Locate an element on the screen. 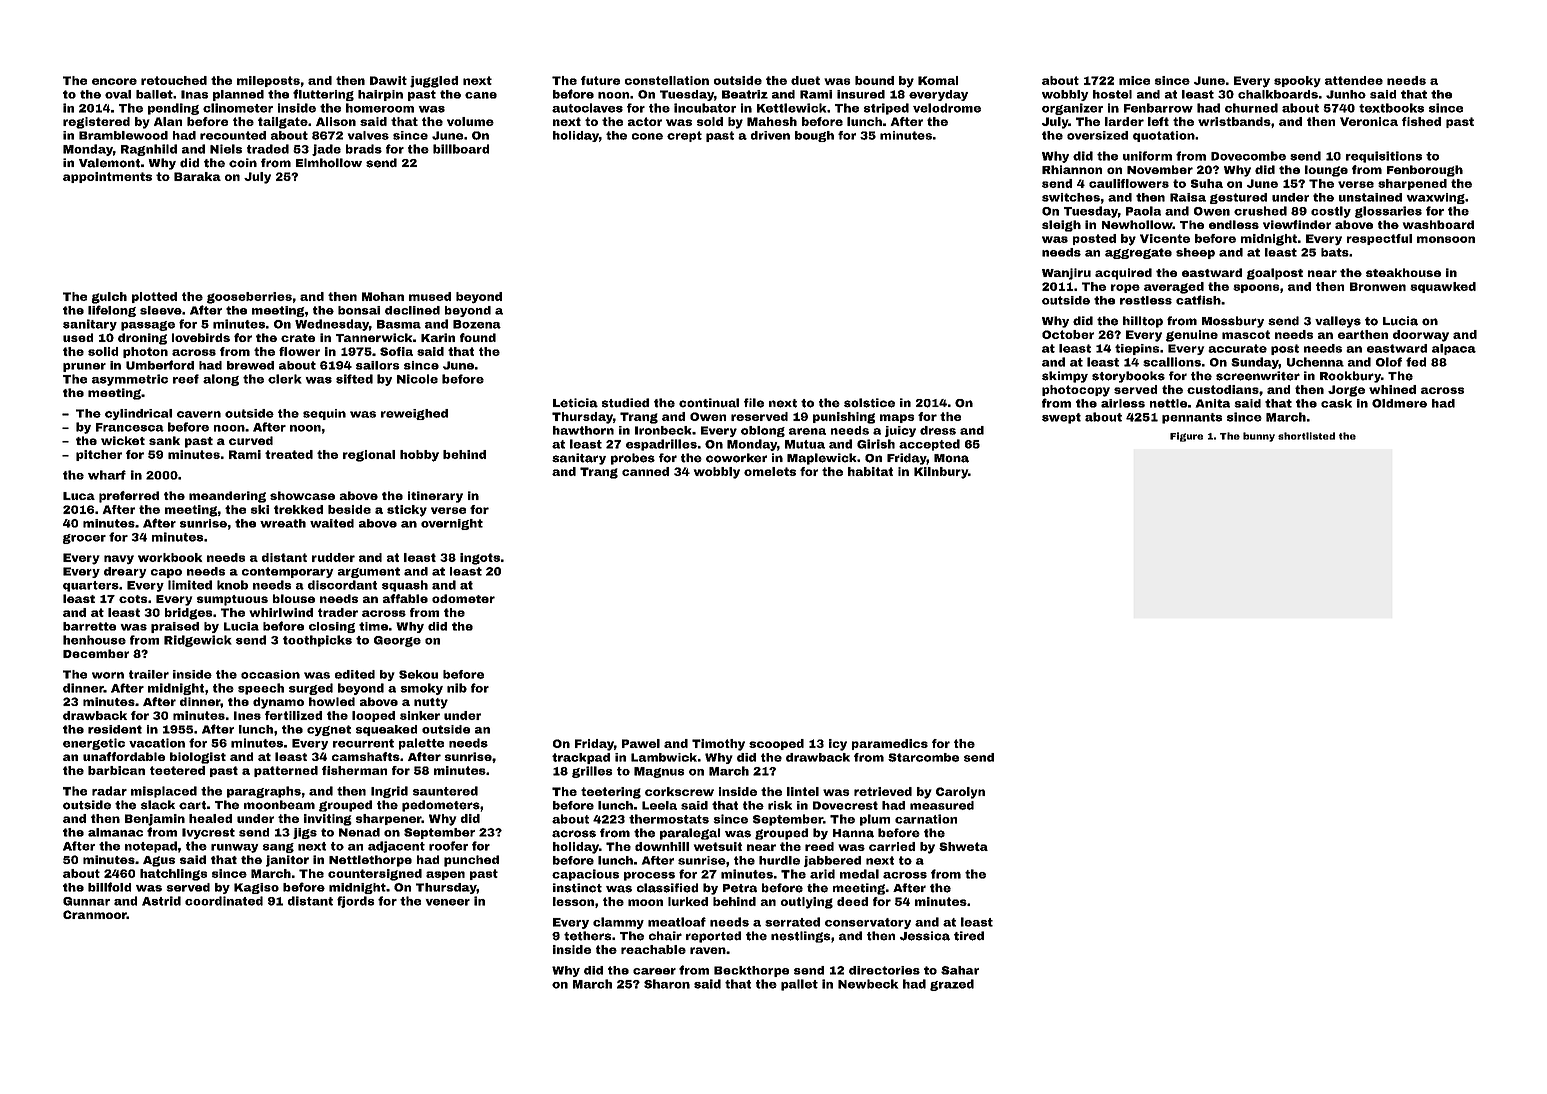  autoclaves is located at coordinates (587, 108).
